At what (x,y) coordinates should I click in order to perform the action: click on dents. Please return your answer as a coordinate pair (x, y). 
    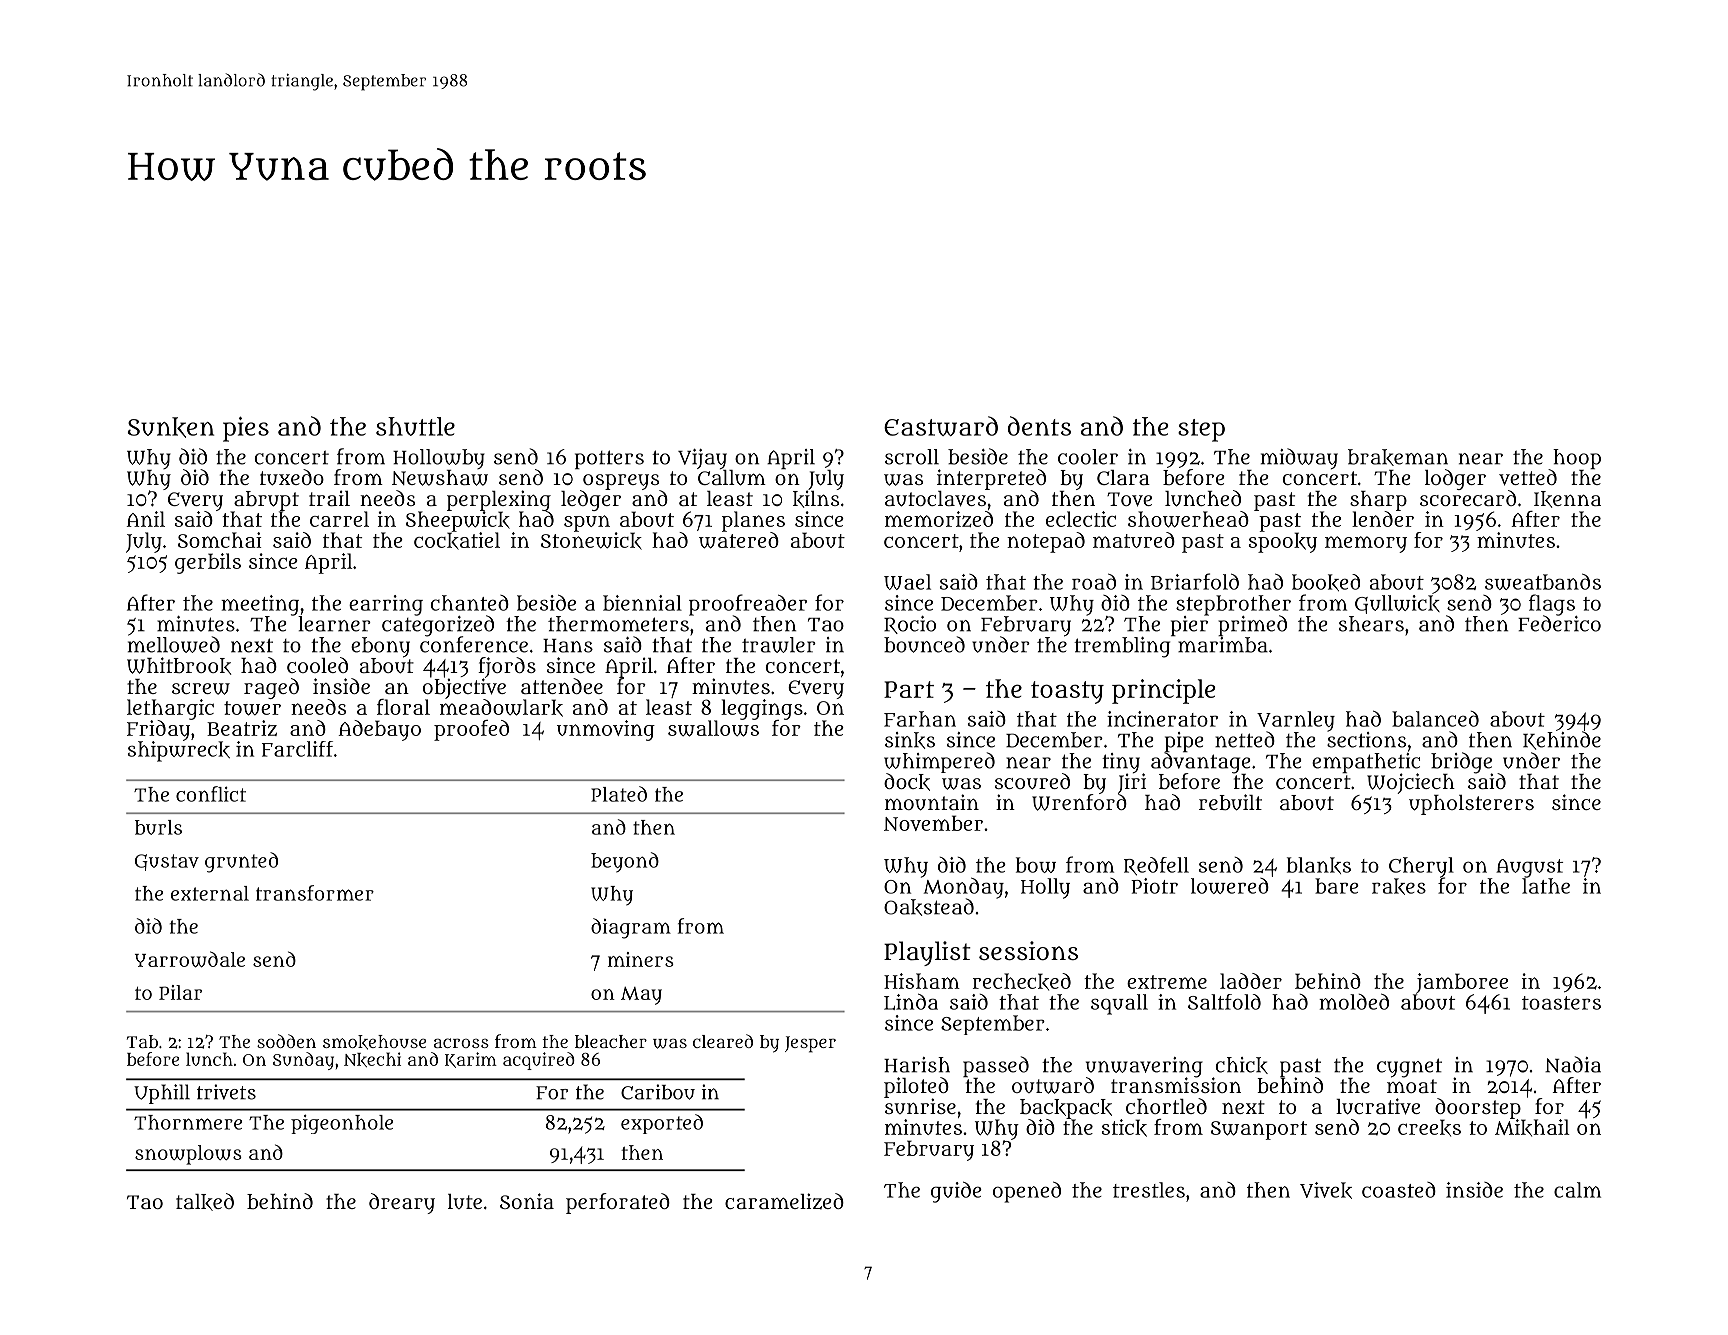
    Looking at the image, I should click on (1039, 426).
